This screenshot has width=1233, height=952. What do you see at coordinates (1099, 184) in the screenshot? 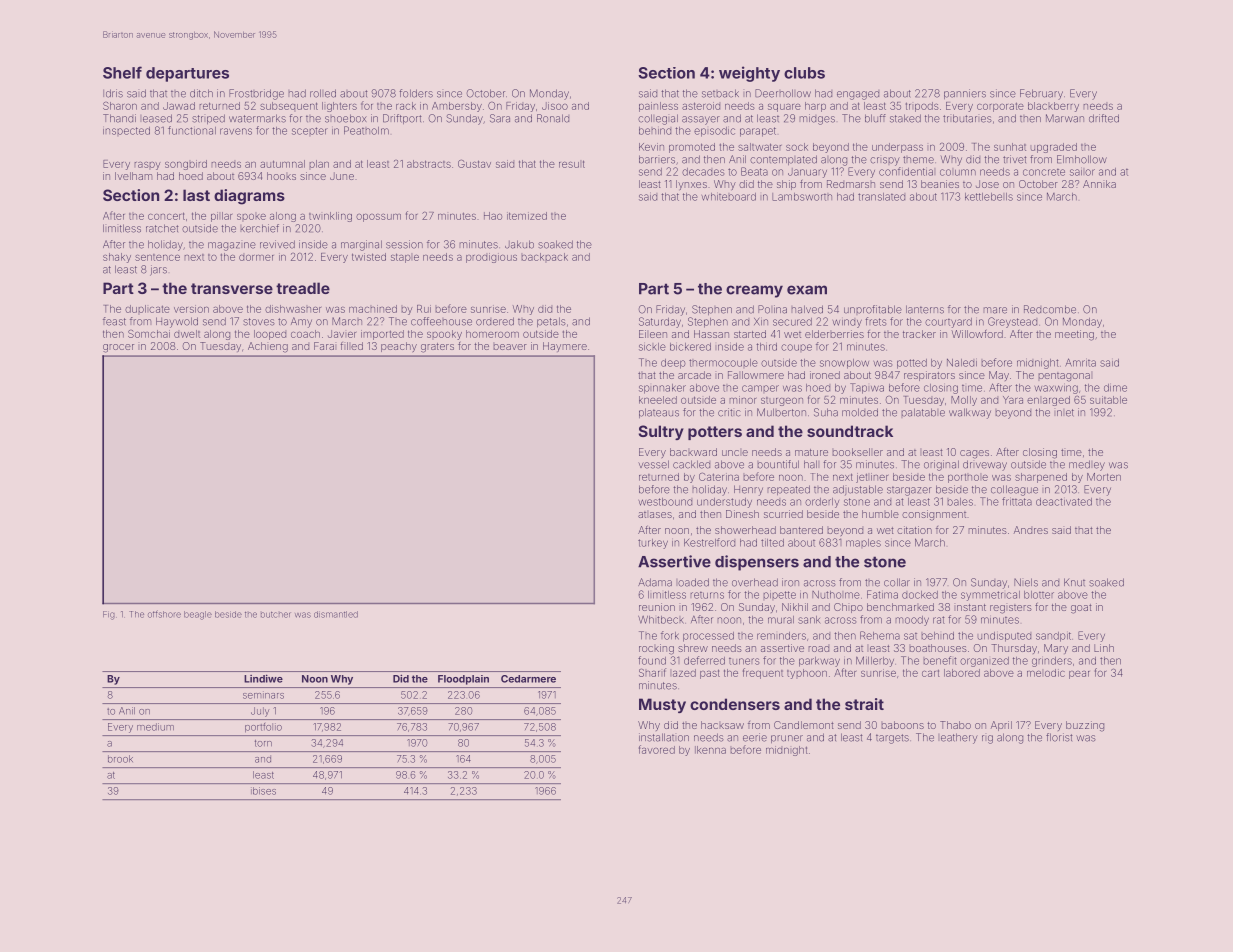
I see `Annika` at bounding box center [1099, 184].
